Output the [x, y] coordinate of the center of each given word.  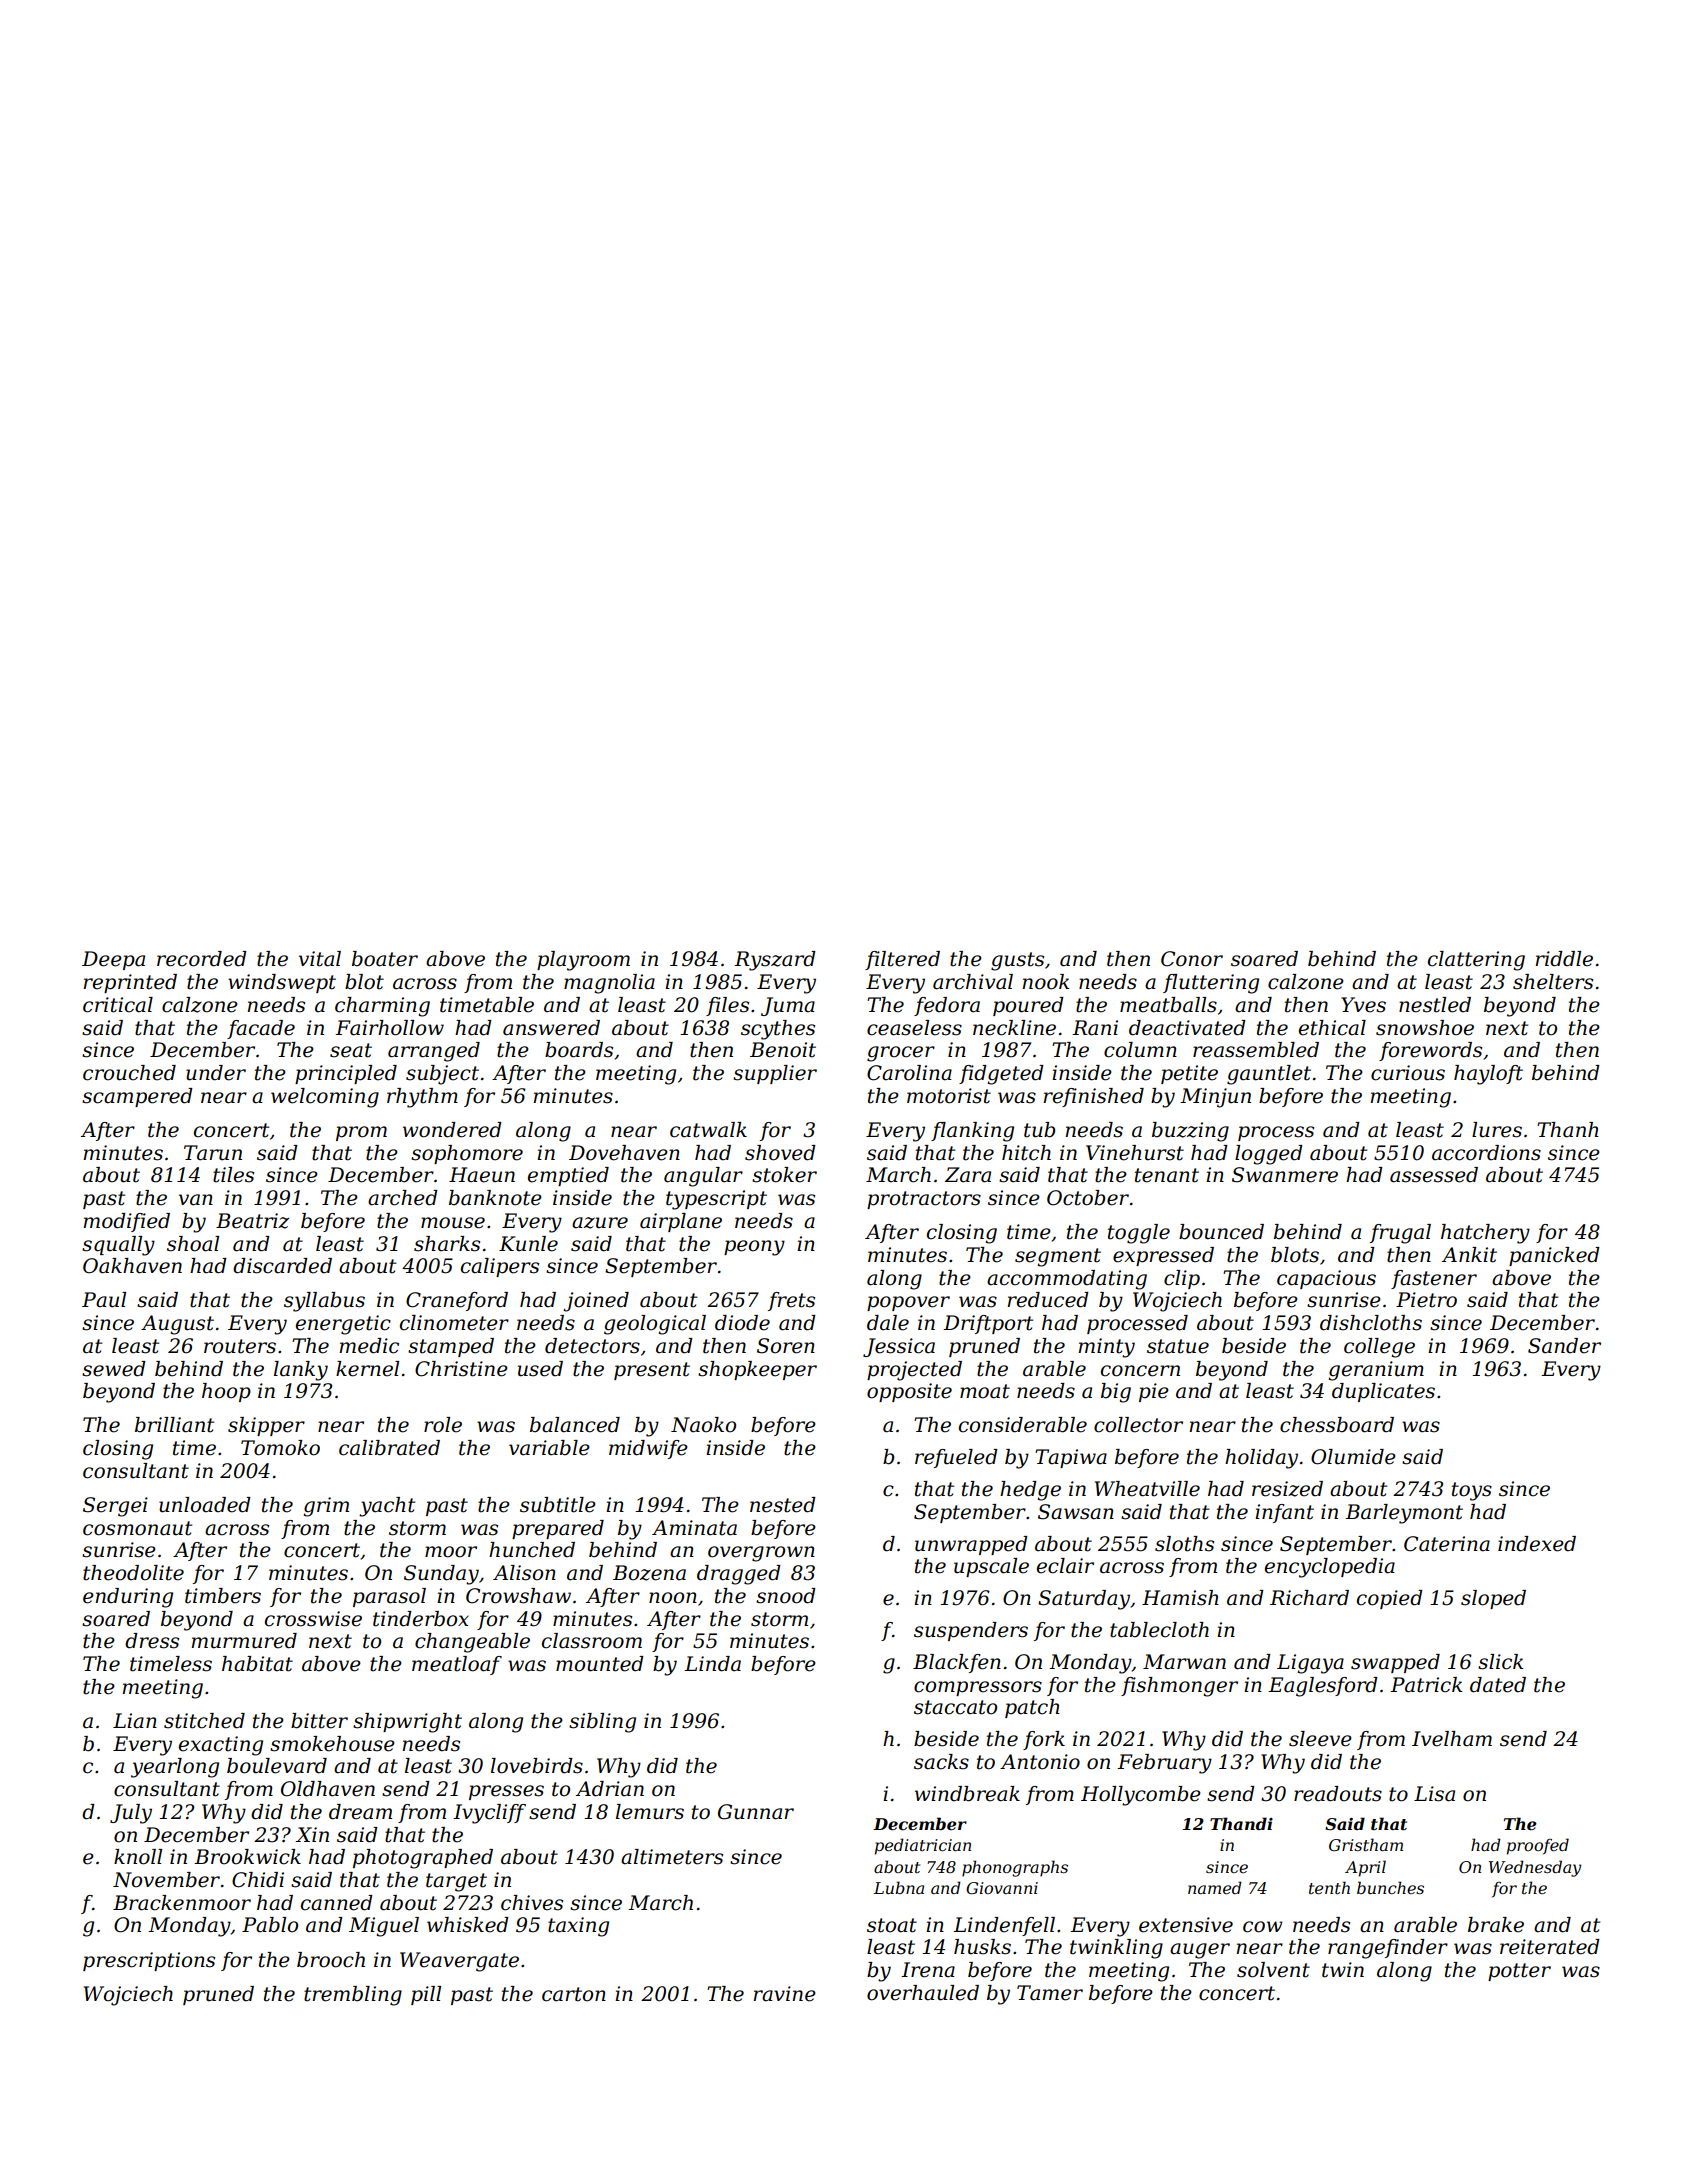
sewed [114, 1369]
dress [152, 1641]
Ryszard [775, 961]
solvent [1273, 1970]
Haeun [482, 1175]
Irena [928, 1970]
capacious [1326, 1279]
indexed [1537, 1544]
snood [786, 1596]
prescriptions [149, 1961]
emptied [568, 1176]
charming [382, 1007]
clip [1182, 1279]
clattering [1476, 961]
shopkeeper [757, 1370]
